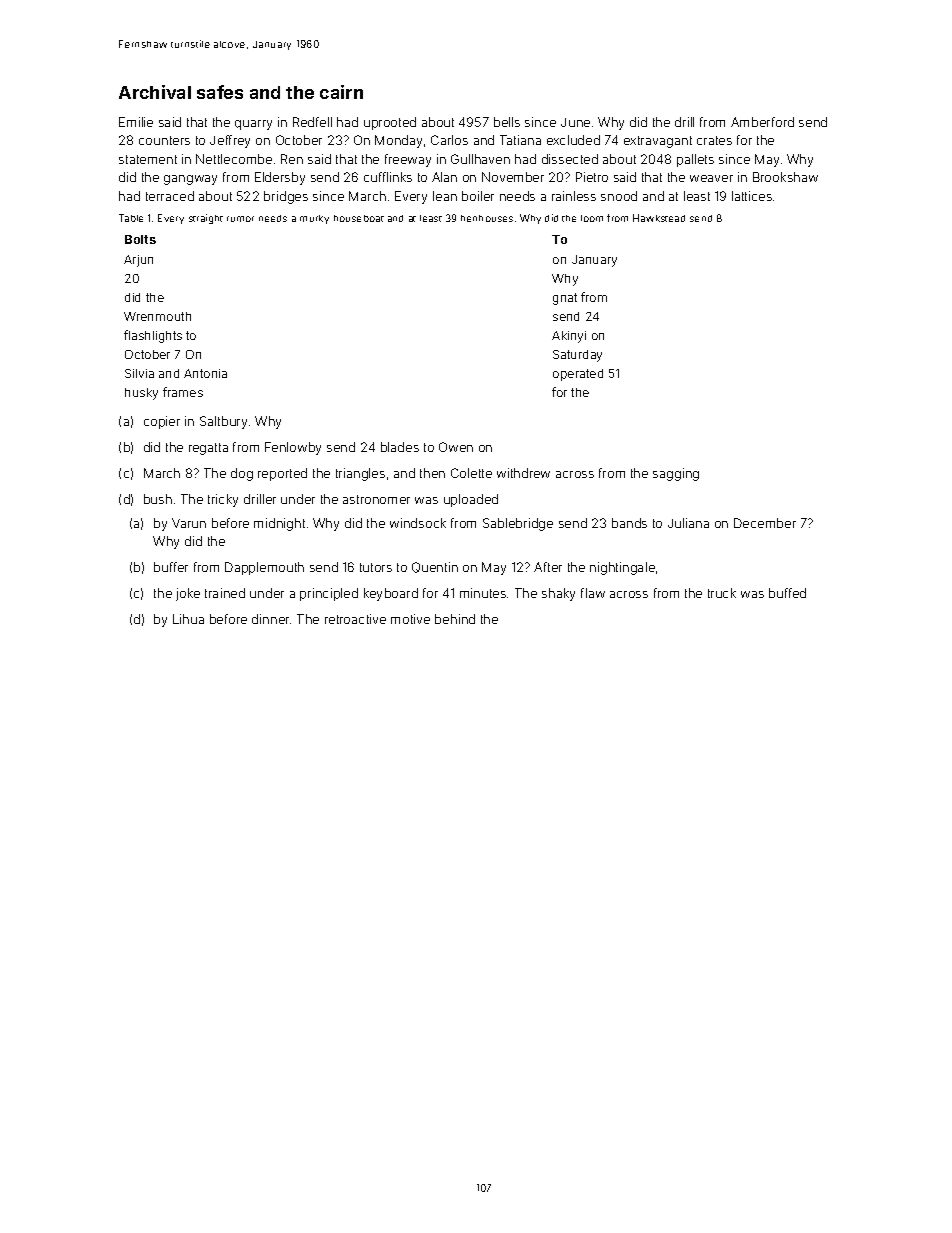 This screenshot has height=1233, width=952. I want to click on Amberford, so click(762, 122).
